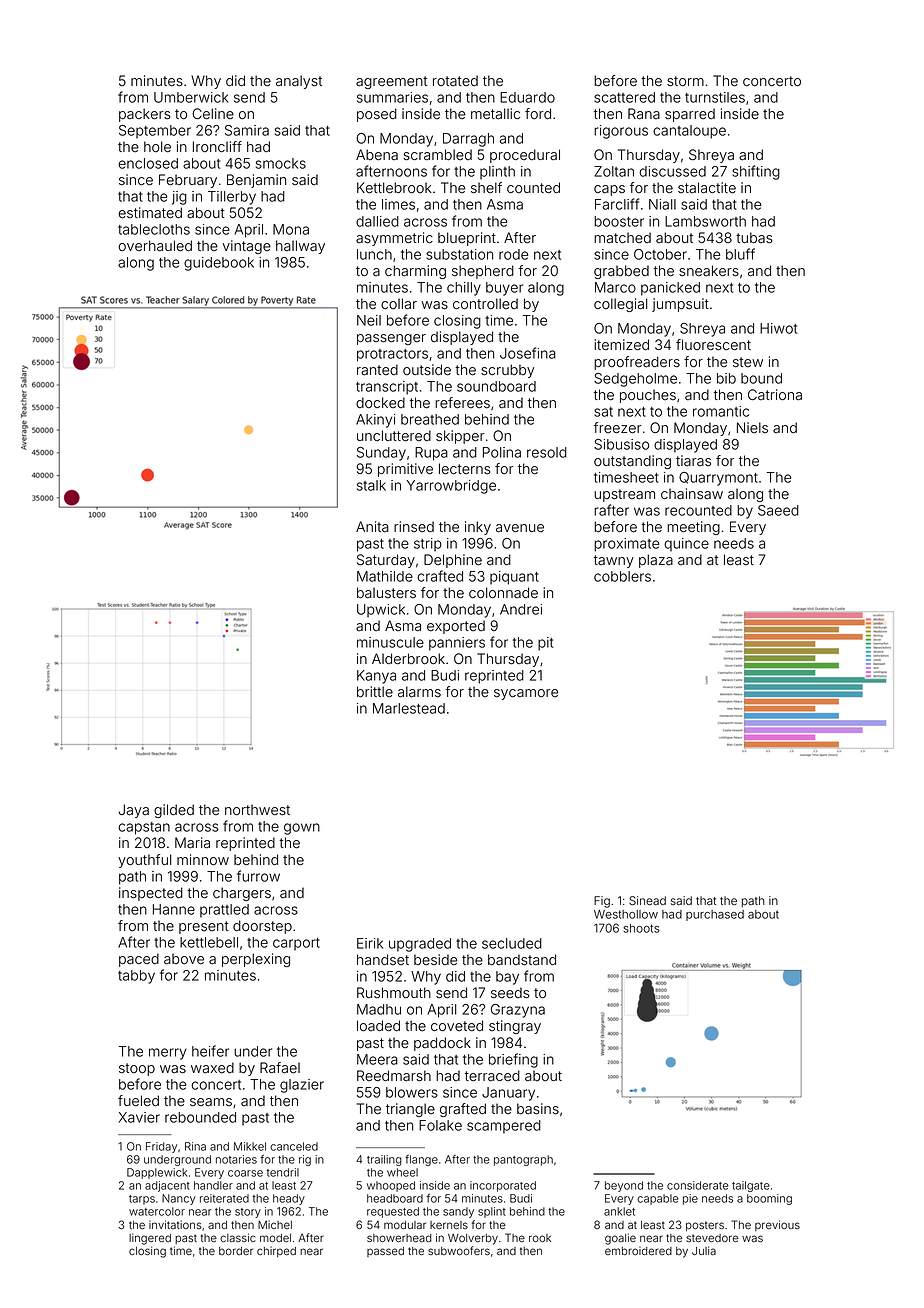  Describe the element at coordinates (680, 305) in the page. I see `jumpsuit` at that location.
